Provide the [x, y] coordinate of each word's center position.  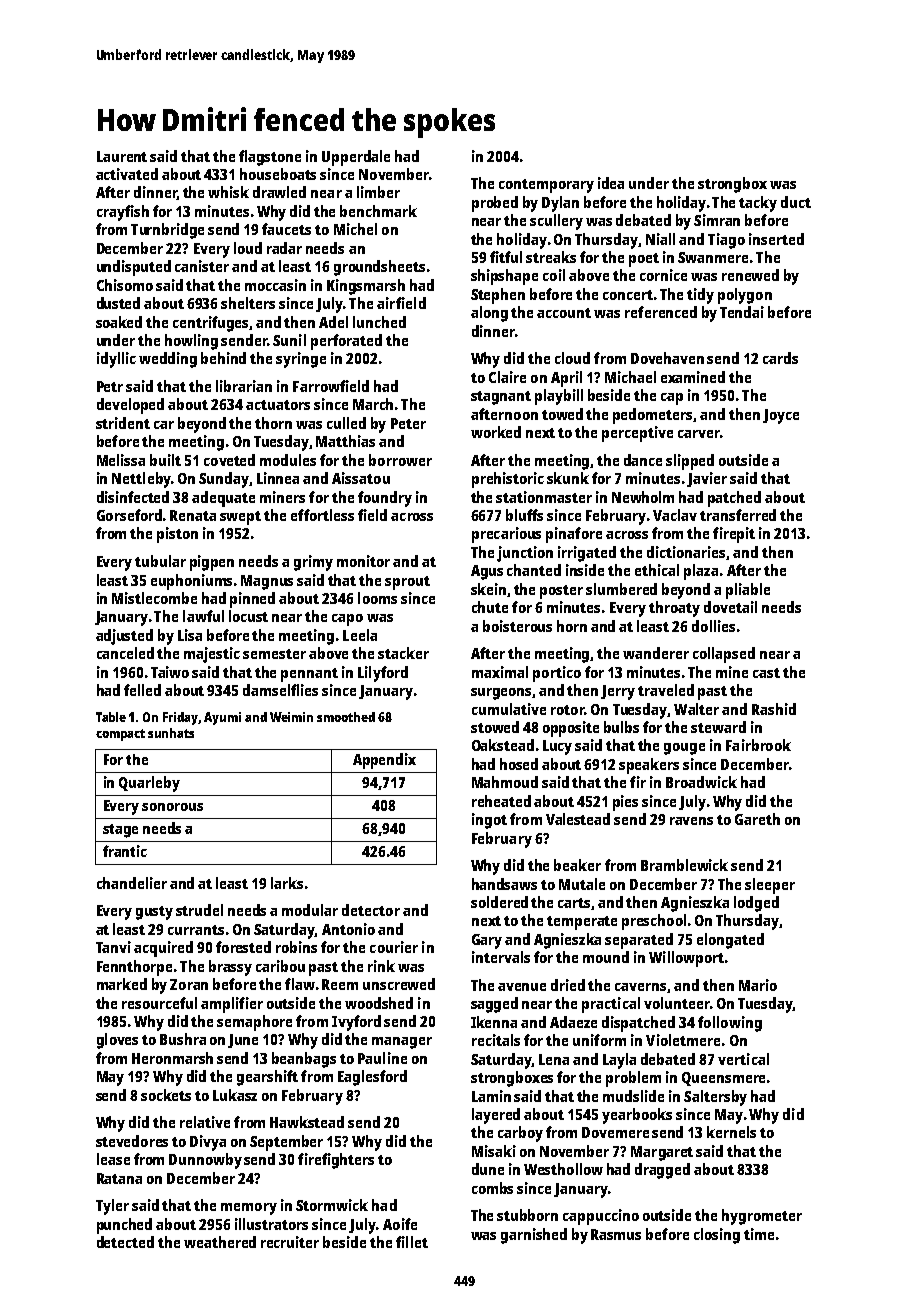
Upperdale [356, 158]
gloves [117, 1041]
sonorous [172, 807]
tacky [758, 204]
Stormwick [332, 1205]
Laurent [122, 156]
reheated [501, 801]
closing [717, 1236]
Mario [758, 985]
